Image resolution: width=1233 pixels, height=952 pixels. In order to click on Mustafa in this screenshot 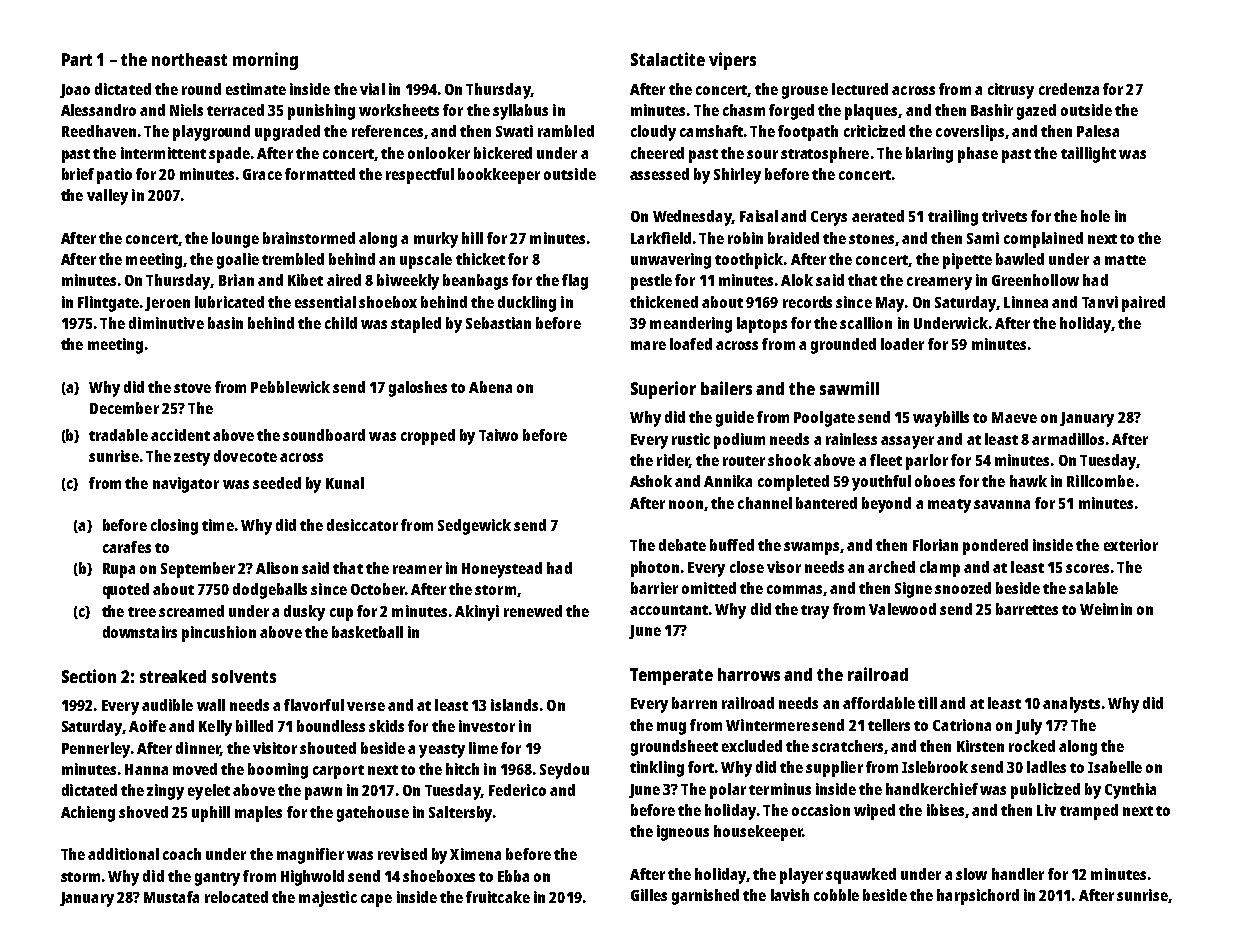, I will do `click(171, 897)`.
